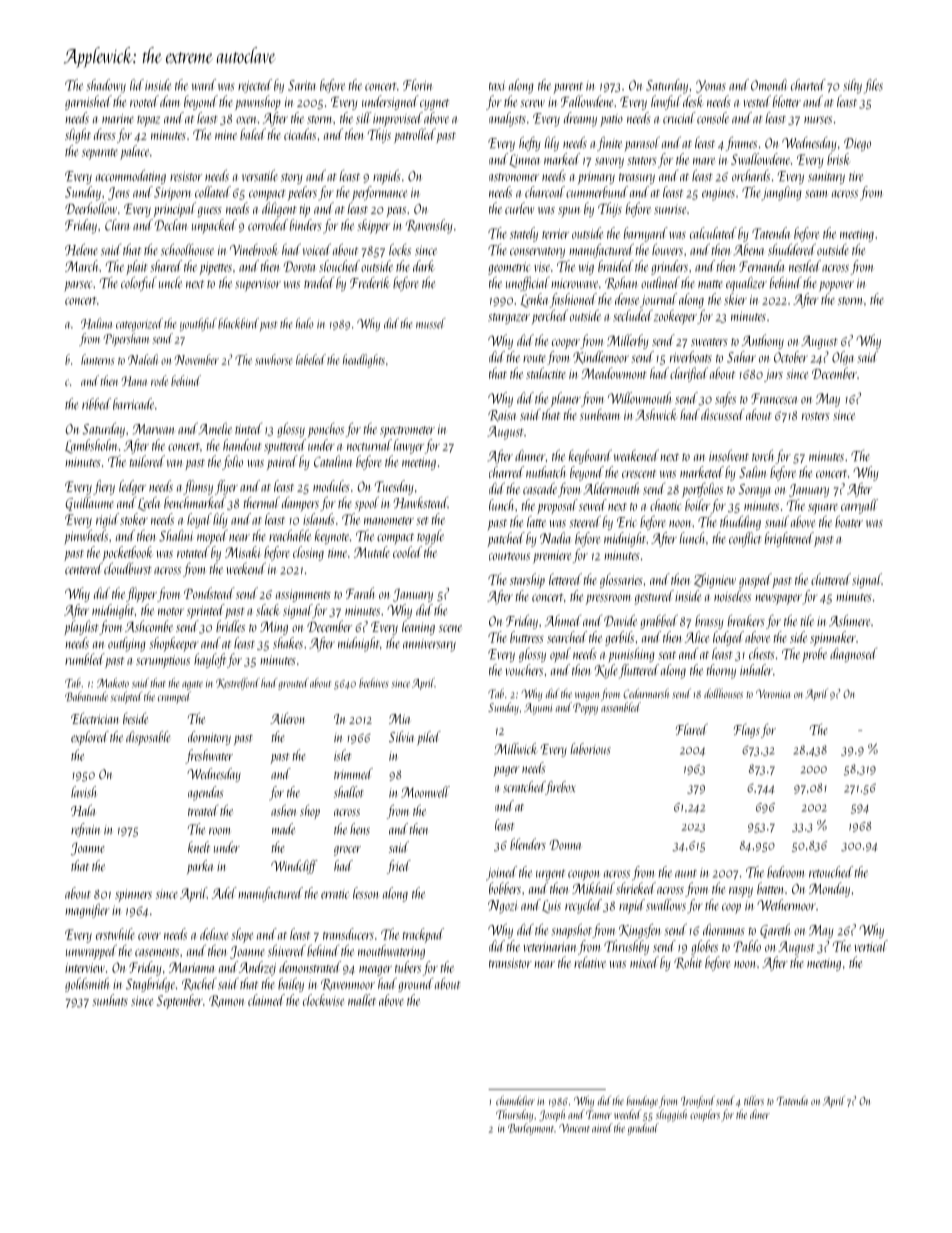  I want to click on refrain, so click(85, 830).
